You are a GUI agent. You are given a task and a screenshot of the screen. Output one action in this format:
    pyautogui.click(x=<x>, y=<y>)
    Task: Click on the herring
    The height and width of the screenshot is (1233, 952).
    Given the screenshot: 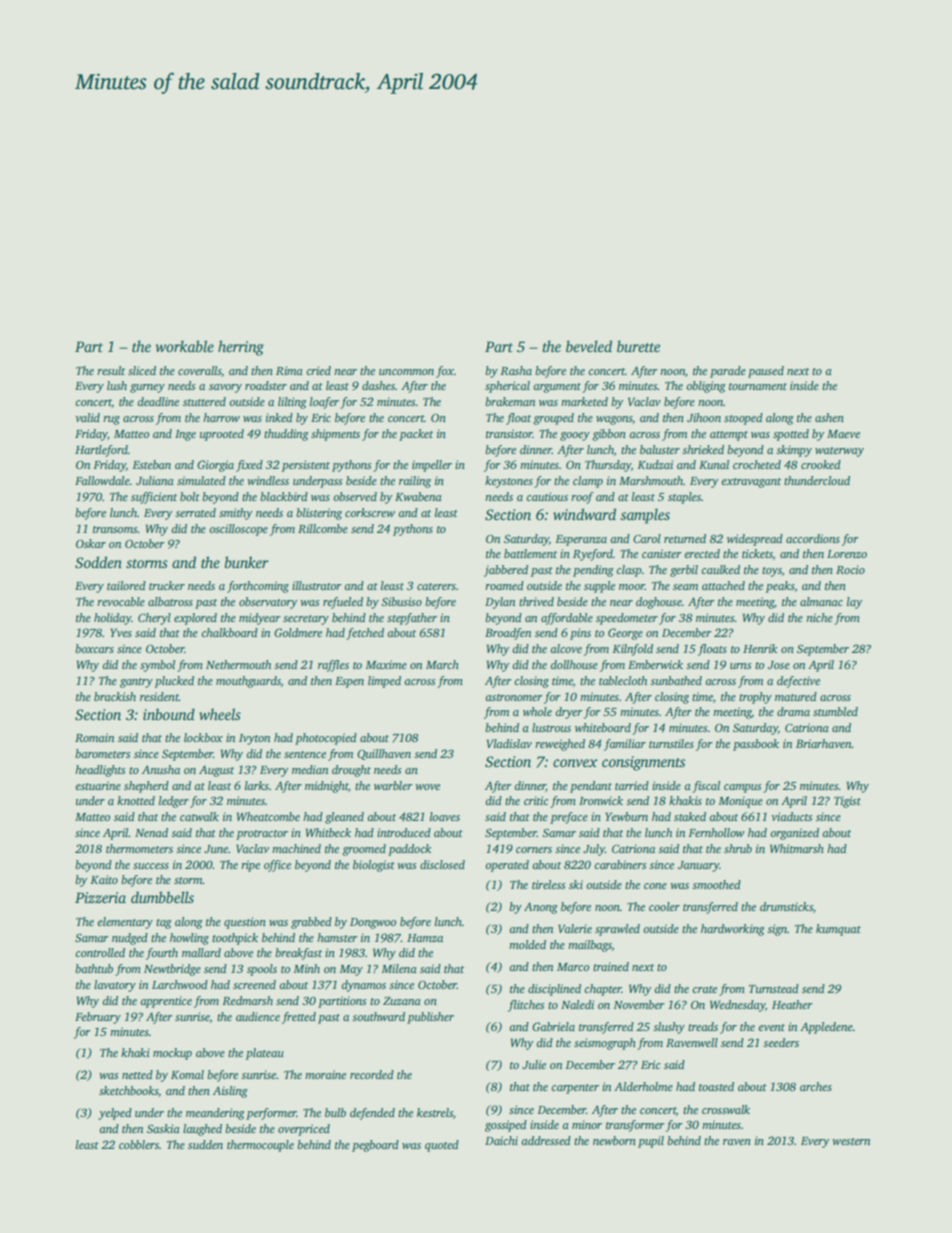 What is the action you would take?
    pyautogui.click(x=241, y=348)
